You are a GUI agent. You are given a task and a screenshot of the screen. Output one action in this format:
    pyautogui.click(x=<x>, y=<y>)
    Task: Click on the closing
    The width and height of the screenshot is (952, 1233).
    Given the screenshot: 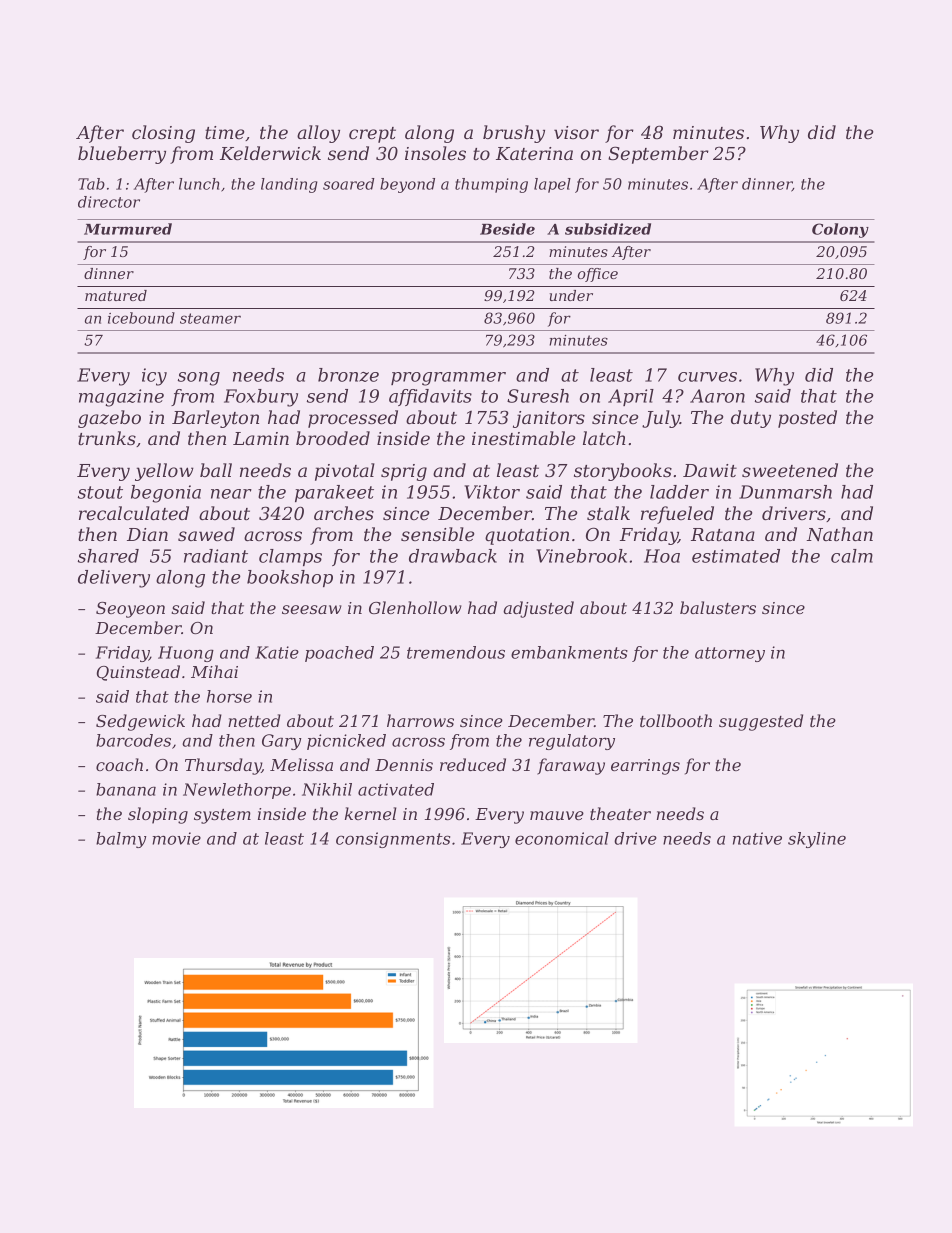 What is the action you would take?
    pyautogui.click(x=163, y=134)
